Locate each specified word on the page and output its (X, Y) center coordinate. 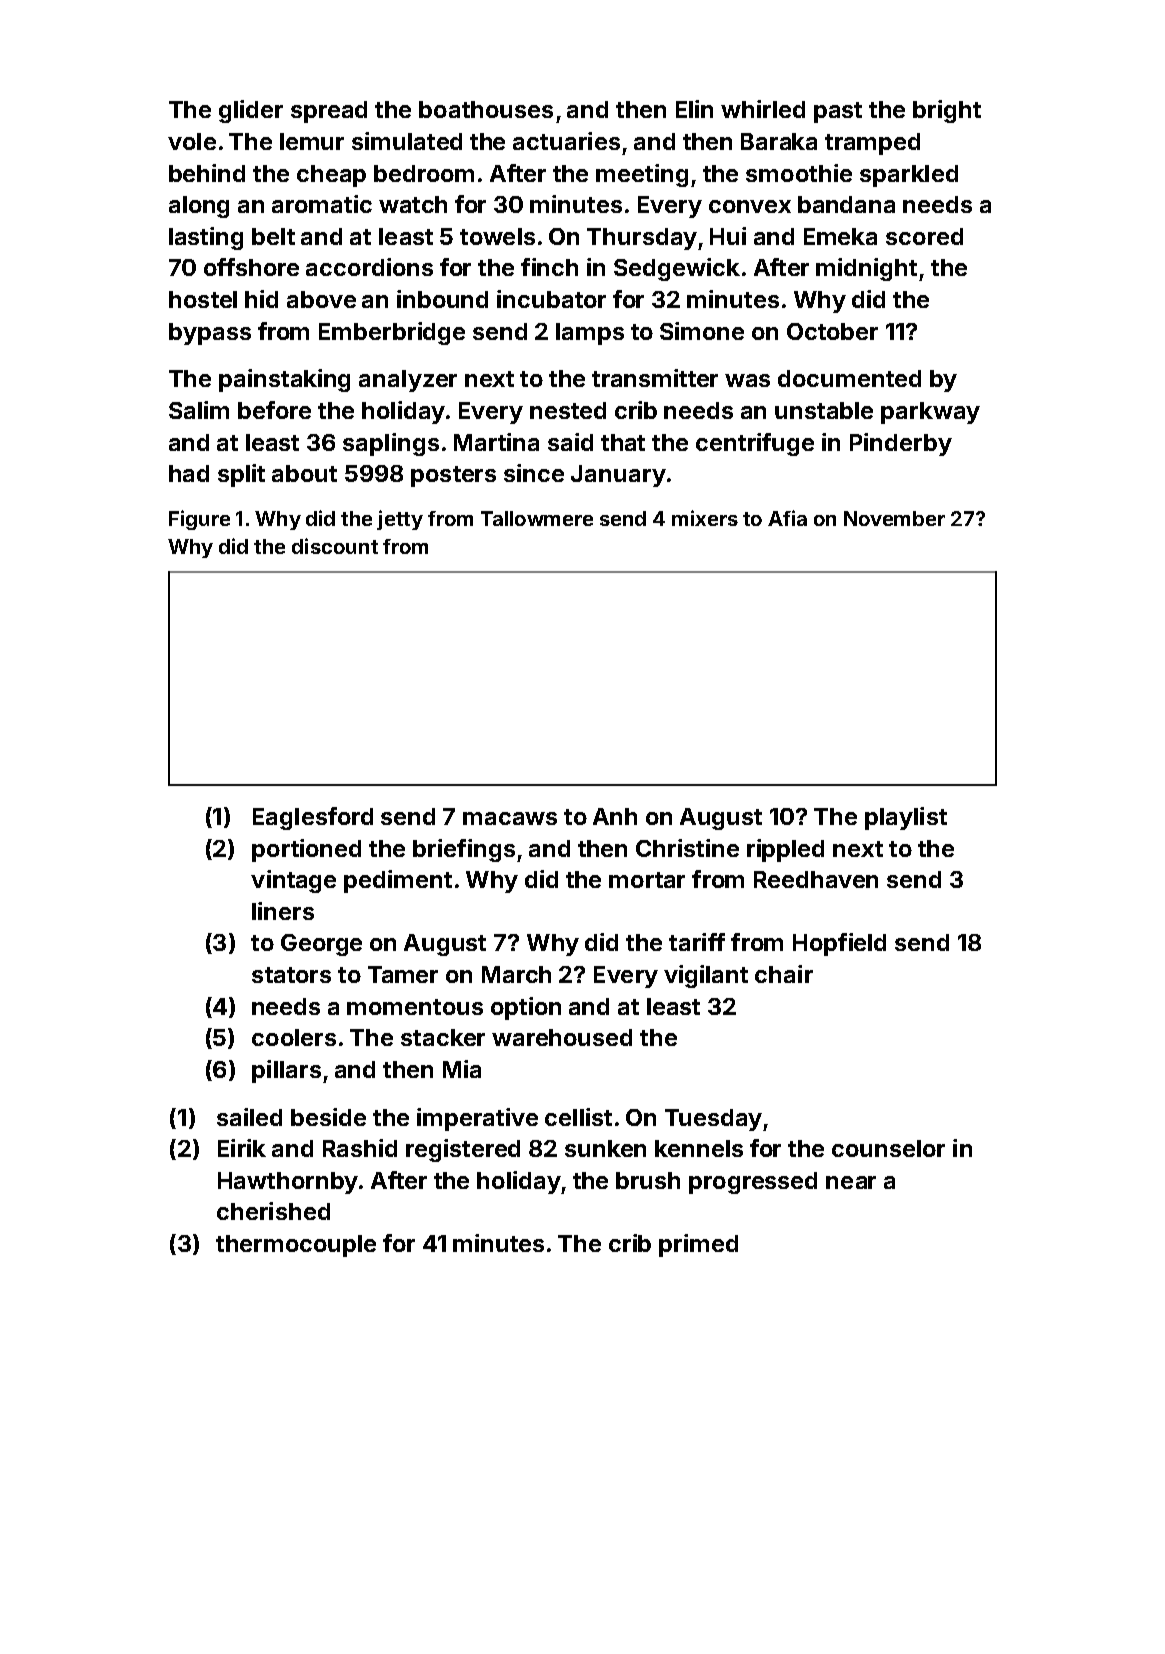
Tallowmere (537, 518)
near (851, 1182)
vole (192, 141)
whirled (763, 109)
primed (698, 1245)
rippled (785, 850)
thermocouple (296, 1246)
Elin (694, 109)
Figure (199, 520)
